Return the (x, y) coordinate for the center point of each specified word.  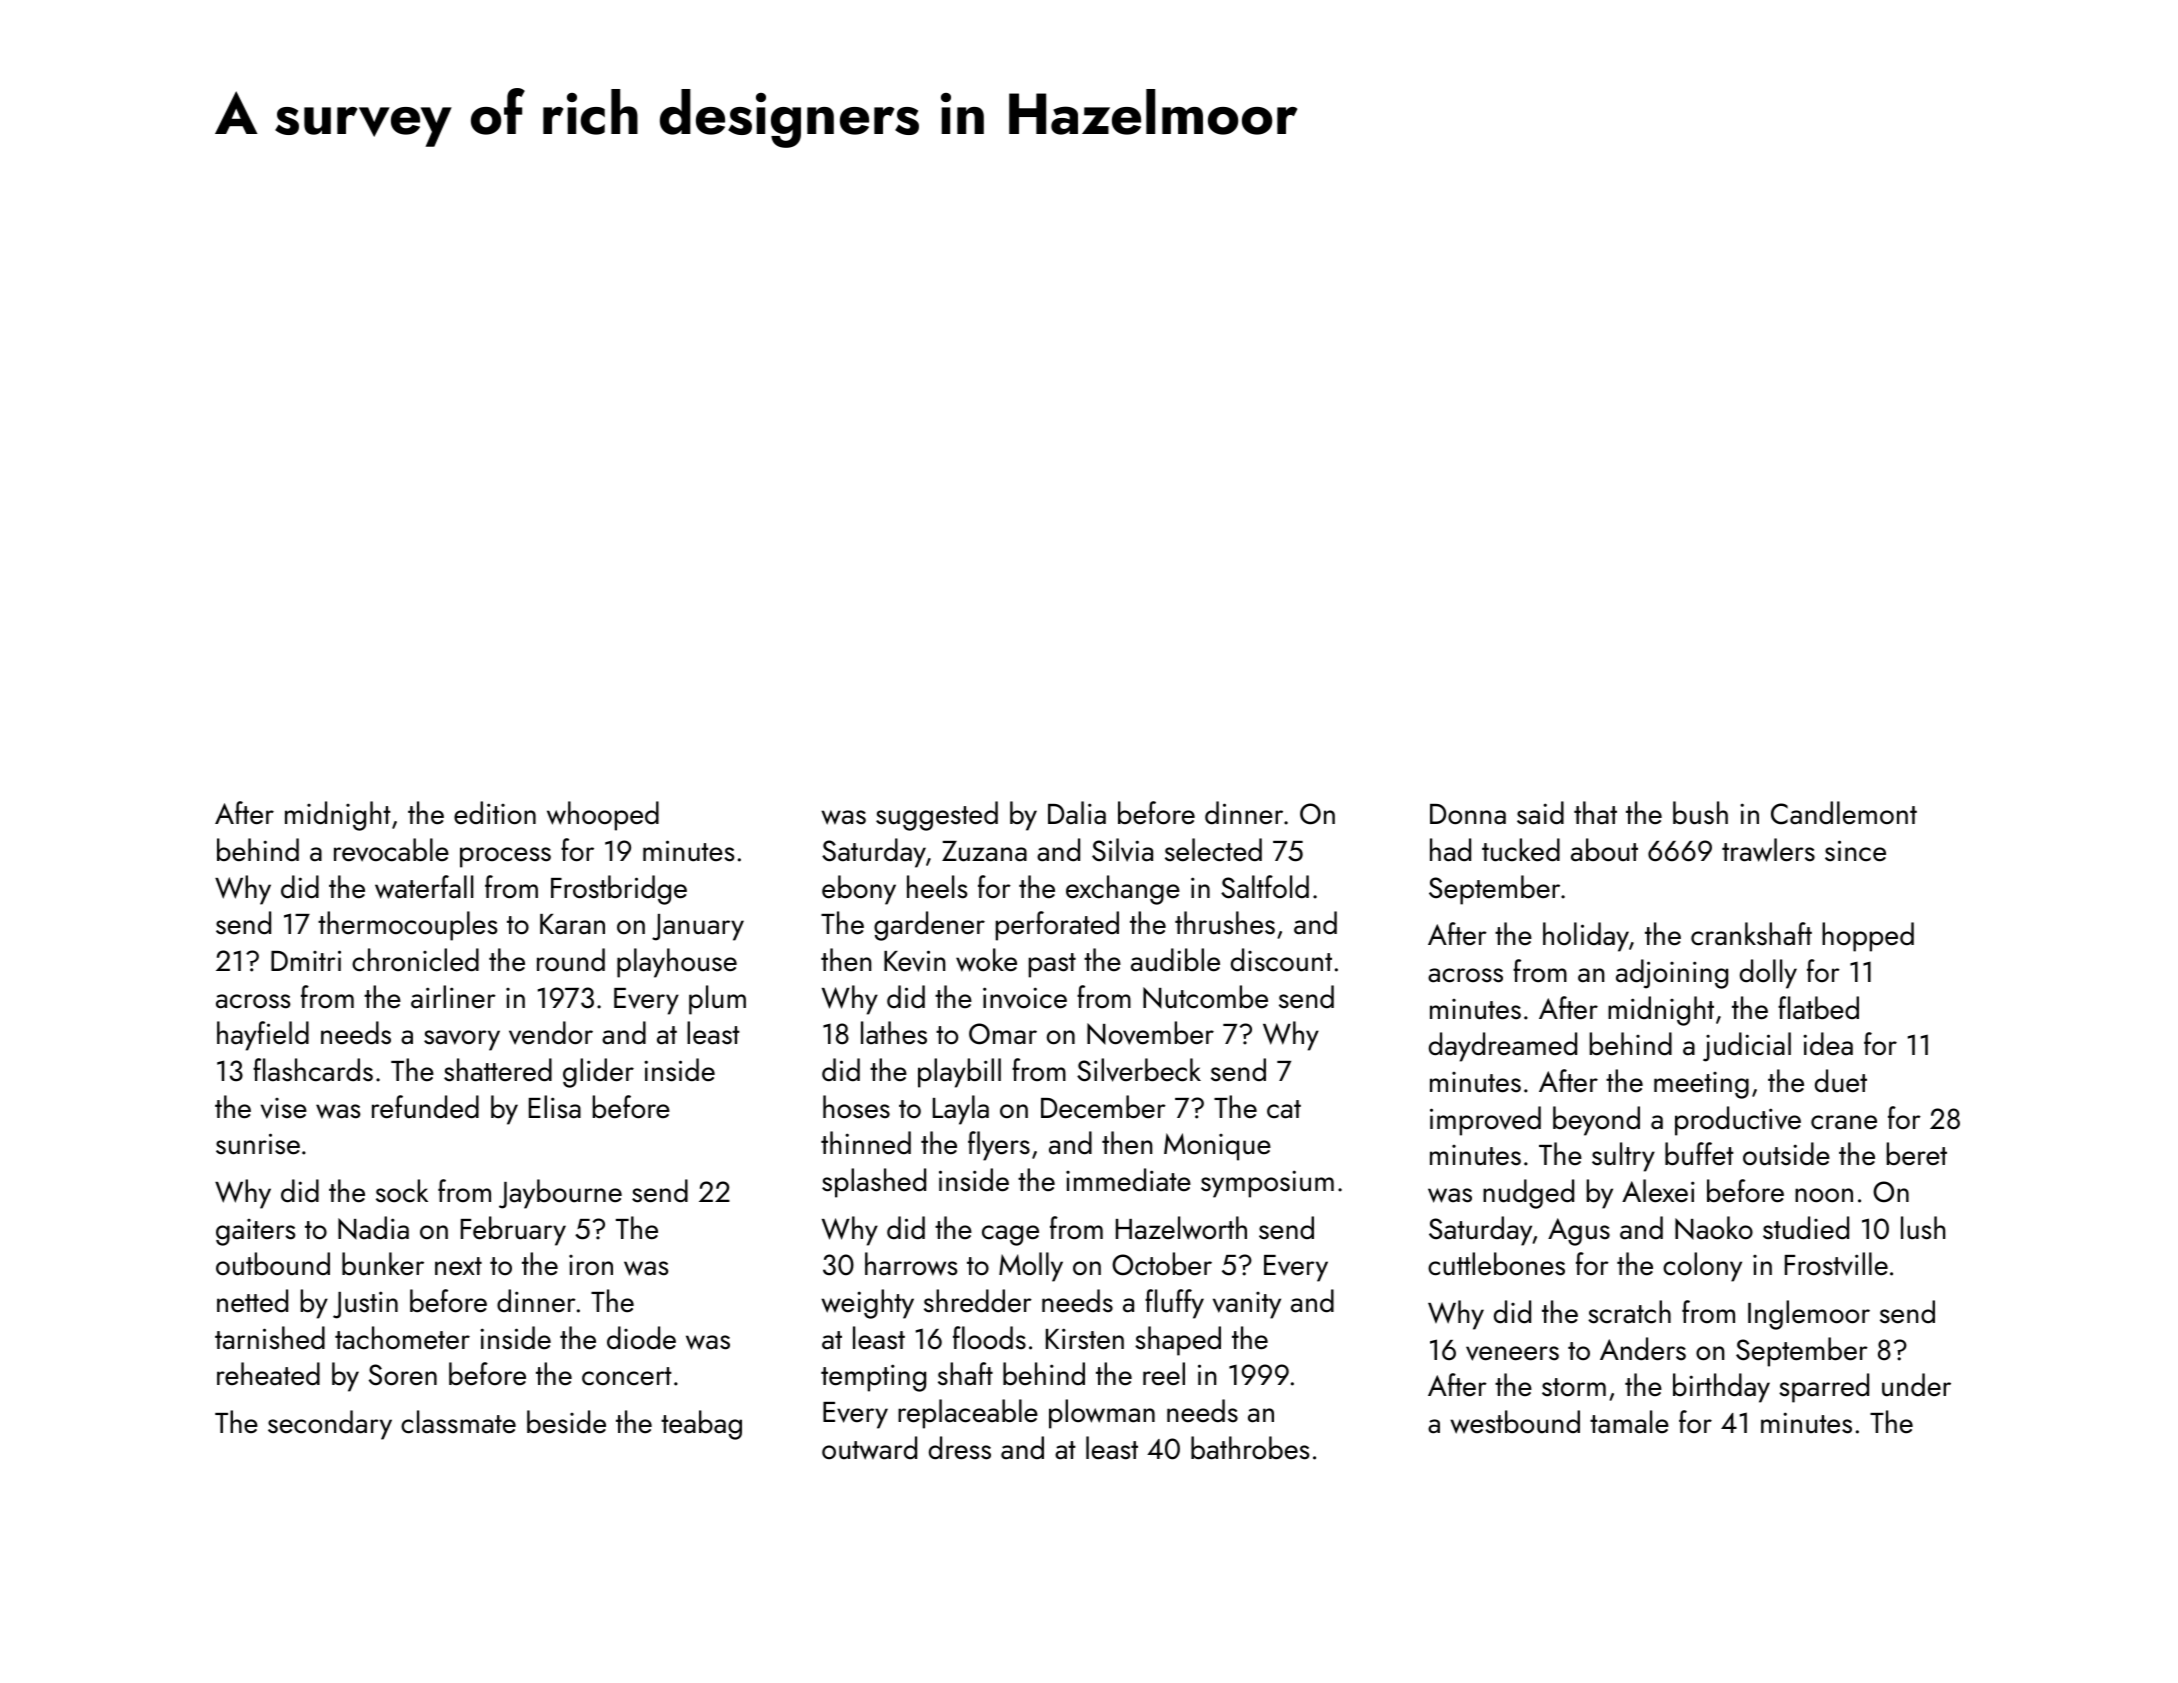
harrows (911, 1264)
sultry (1623, 1157)
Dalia (1077, 813)
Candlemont (1844, 813)
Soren (403, 1375)
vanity (1247, 1305)
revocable (391, 850)
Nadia (373, 1228)
